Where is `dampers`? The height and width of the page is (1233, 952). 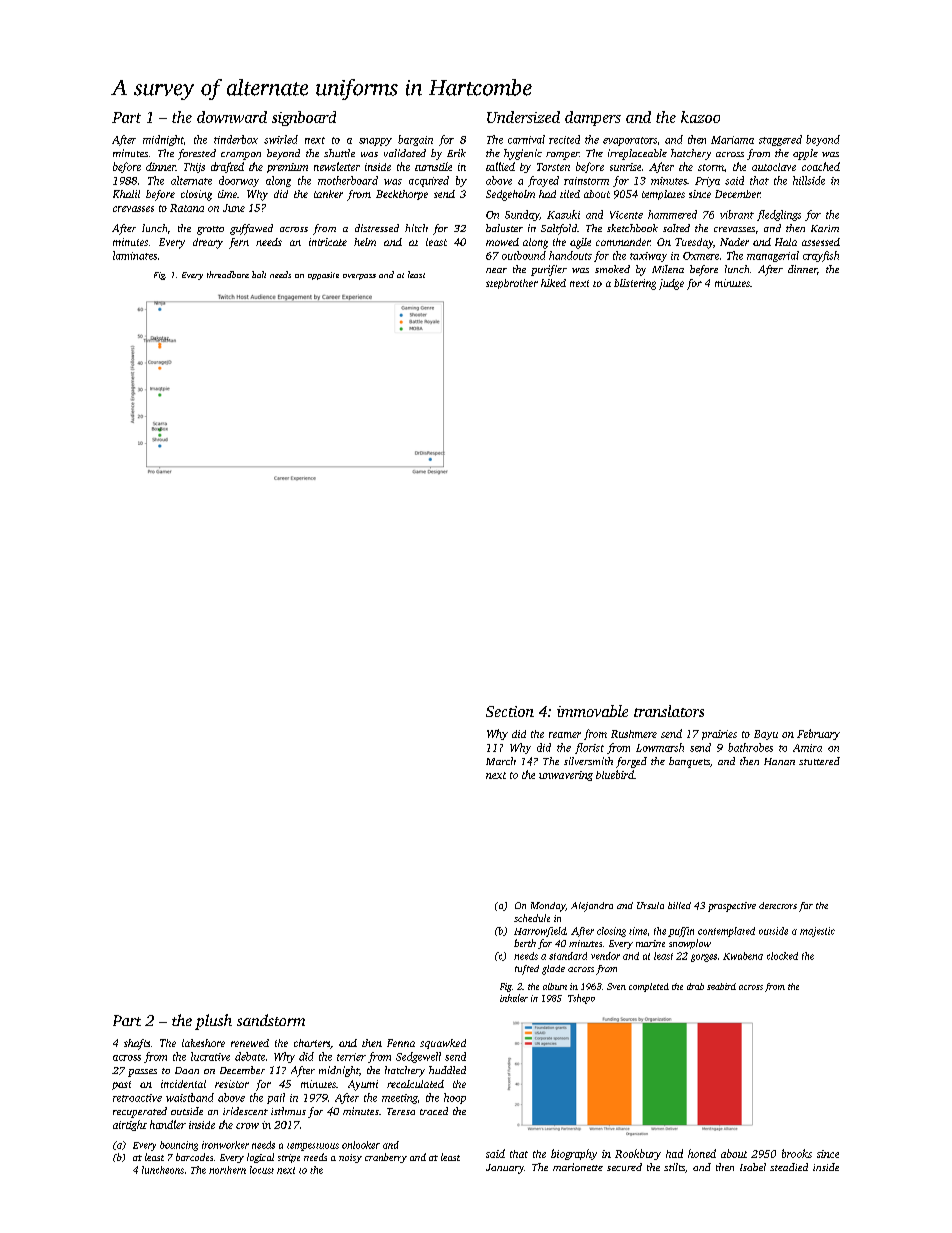 dampers is located at coordinates (593, 118).
